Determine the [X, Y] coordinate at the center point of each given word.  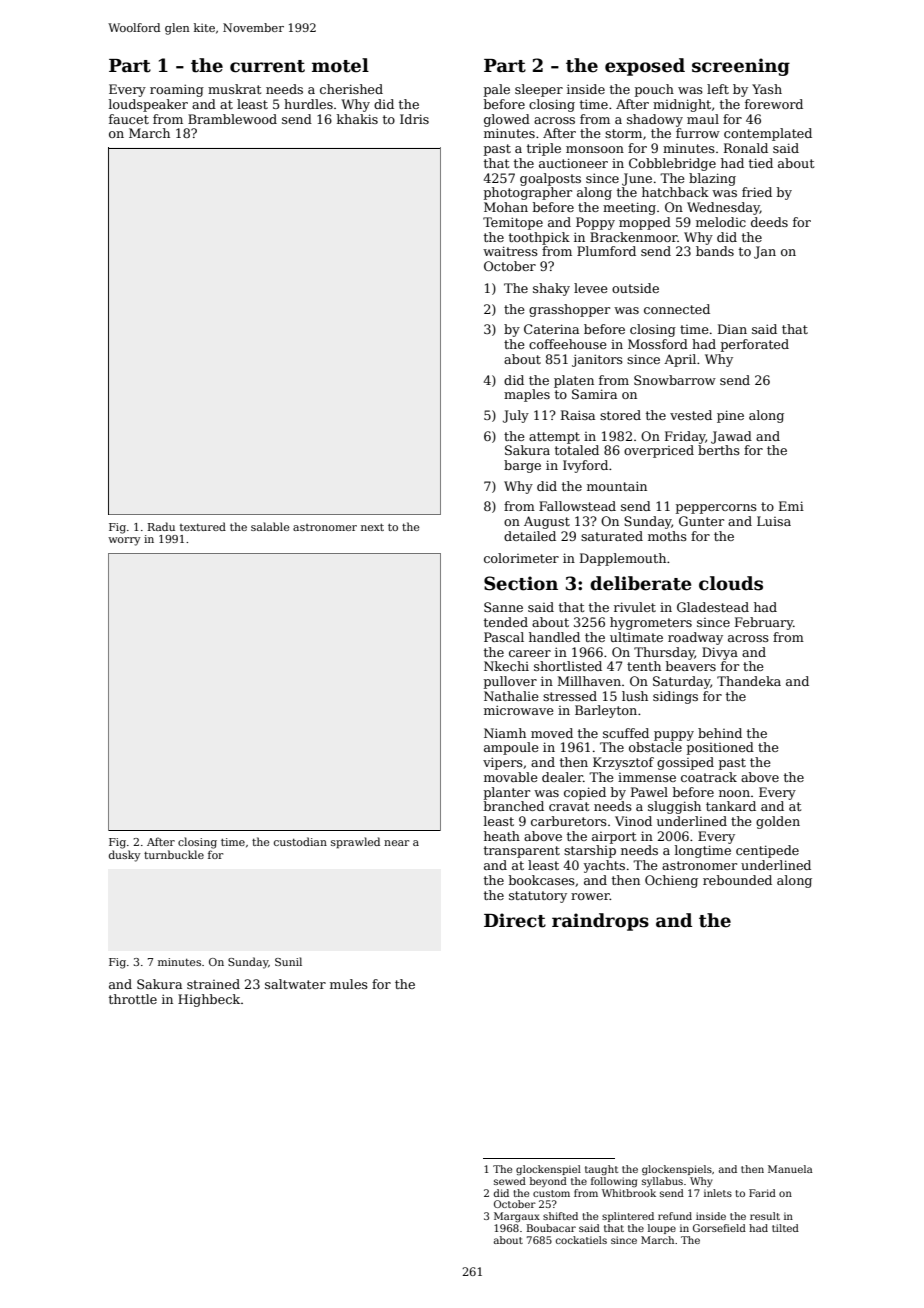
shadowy [655, 120]
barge [522, 466]
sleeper [539, 90]
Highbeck [209, 1000]
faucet [129, 119]
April [680, 360]
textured [203, 526]
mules [349, 984]
